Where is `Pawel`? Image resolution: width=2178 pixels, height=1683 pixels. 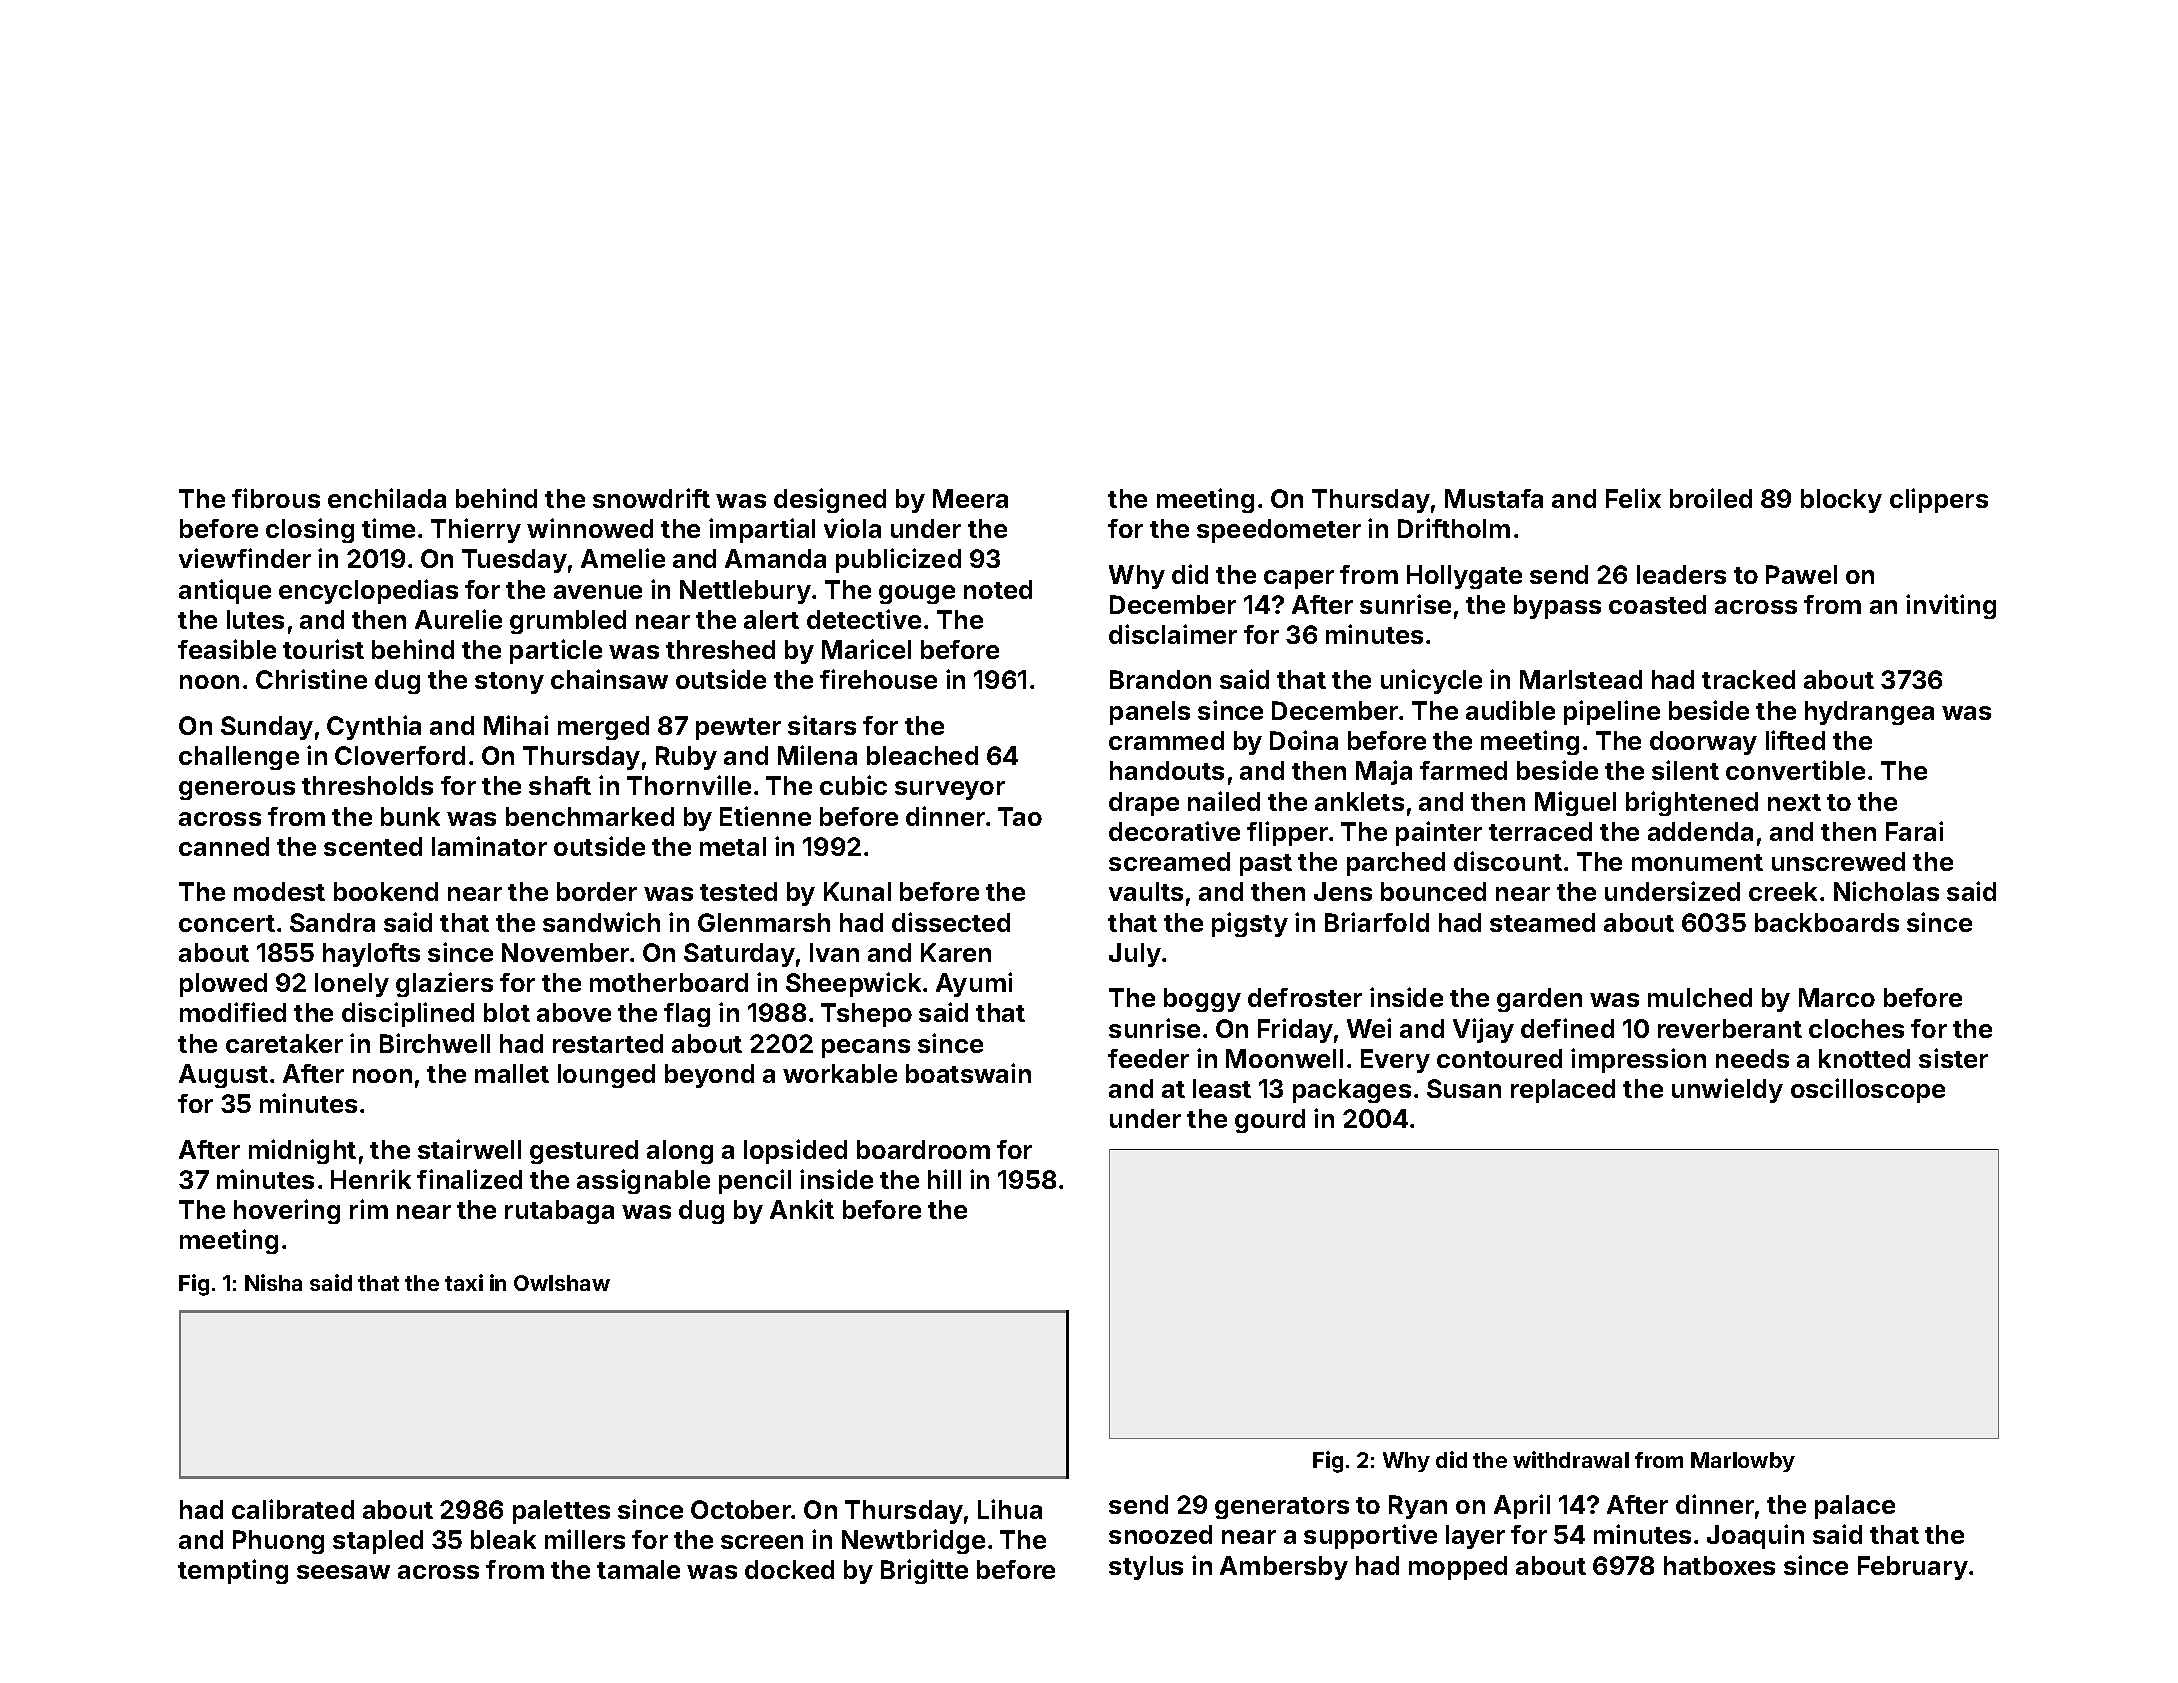 Pawel is located at coordinates (1801, 574).
